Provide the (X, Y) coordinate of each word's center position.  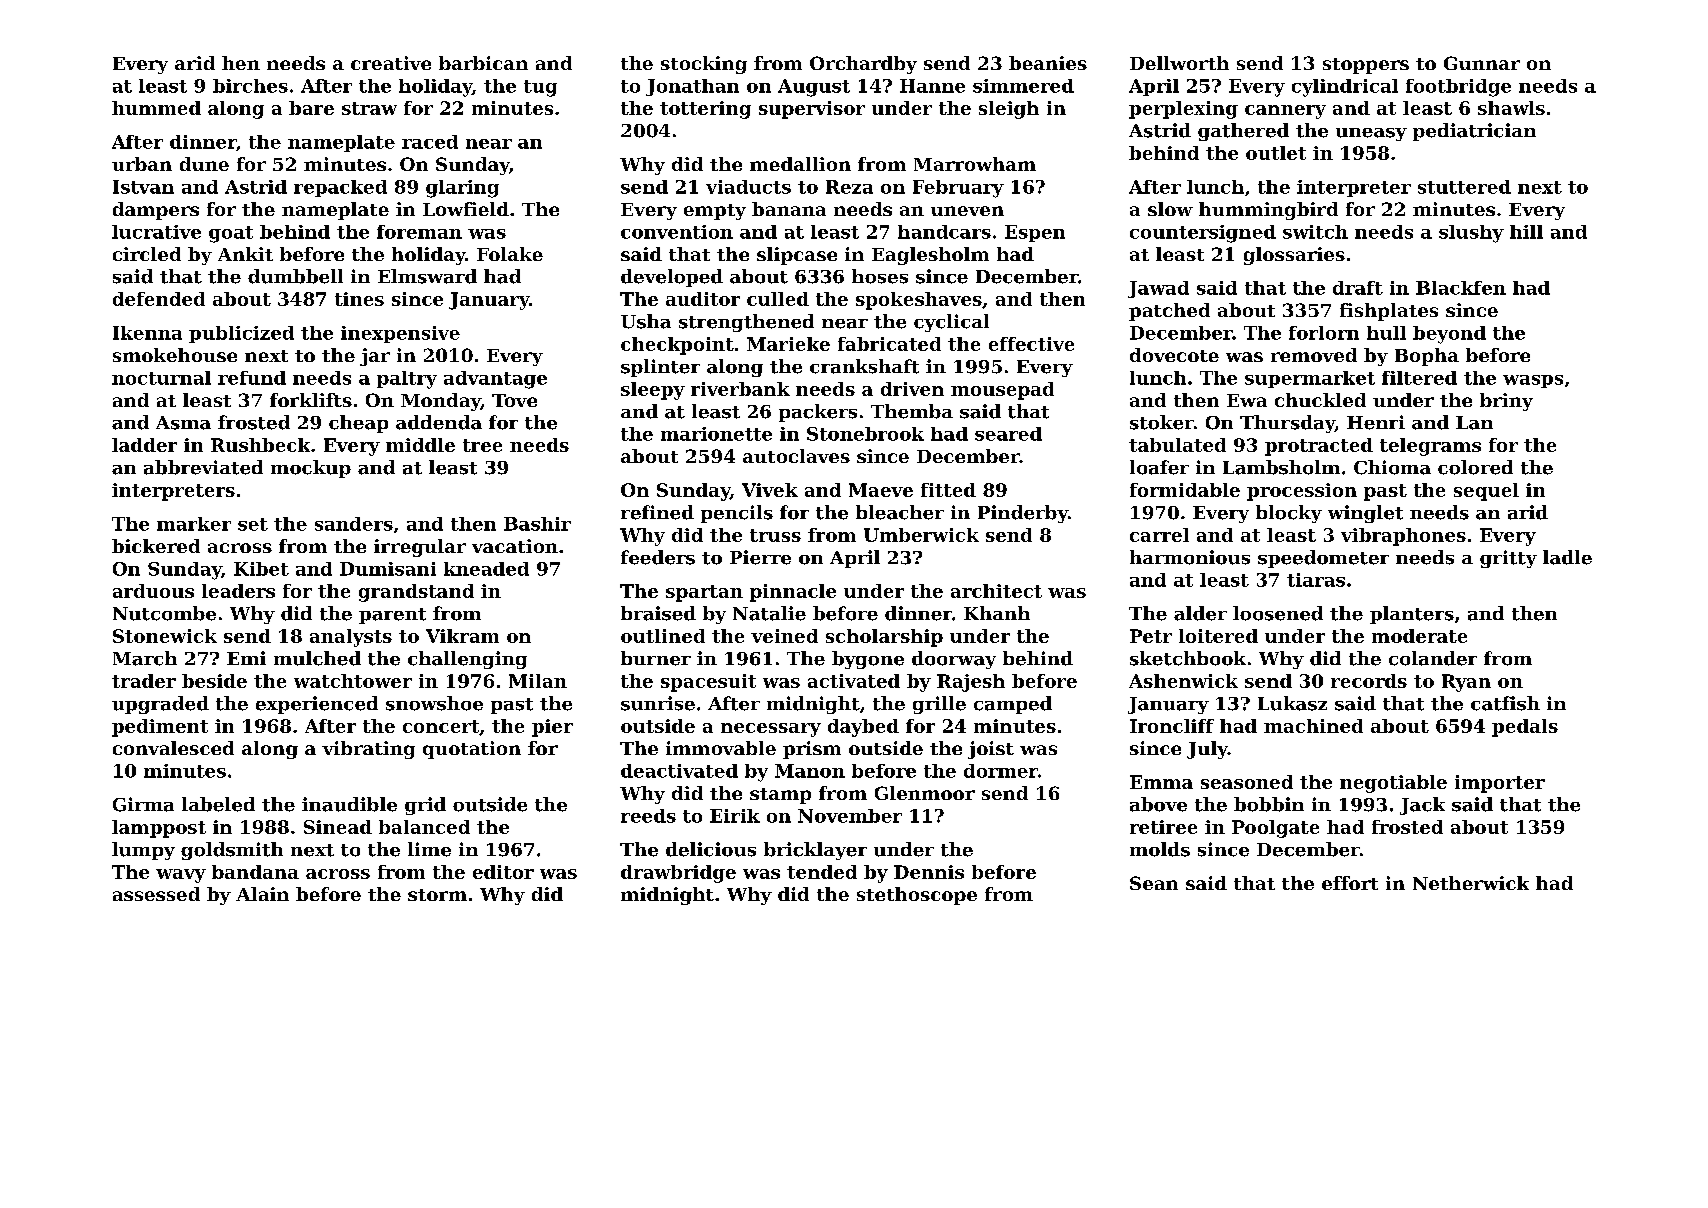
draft (1358, 288)
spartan (704, 593)
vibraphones (1403, 537)
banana (789, 209)
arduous (153, 591)
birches (250, 86)
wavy (181, 876)
